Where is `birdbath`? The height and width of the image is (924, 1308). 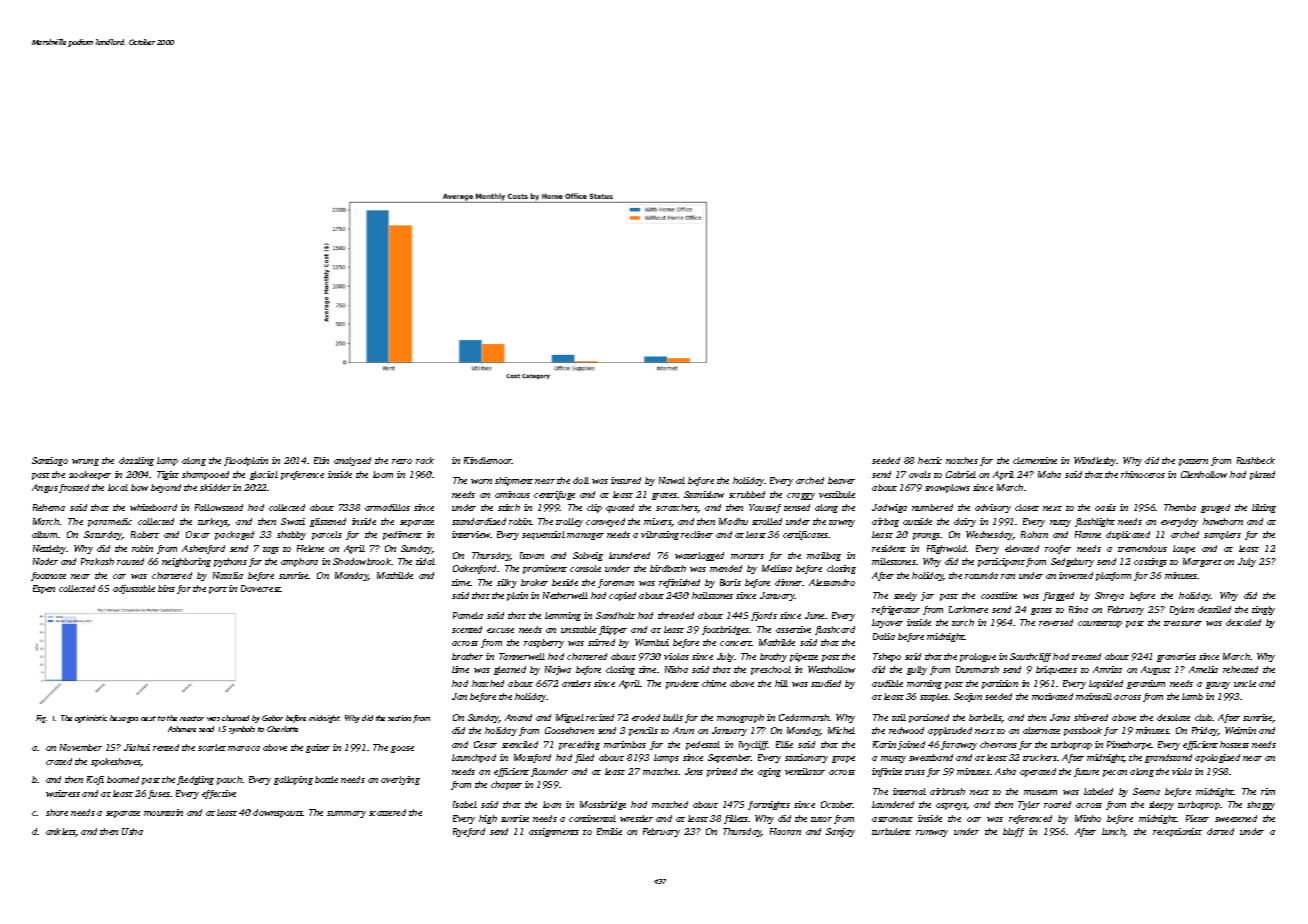
birdbath is located at coordinates (668, 568).
